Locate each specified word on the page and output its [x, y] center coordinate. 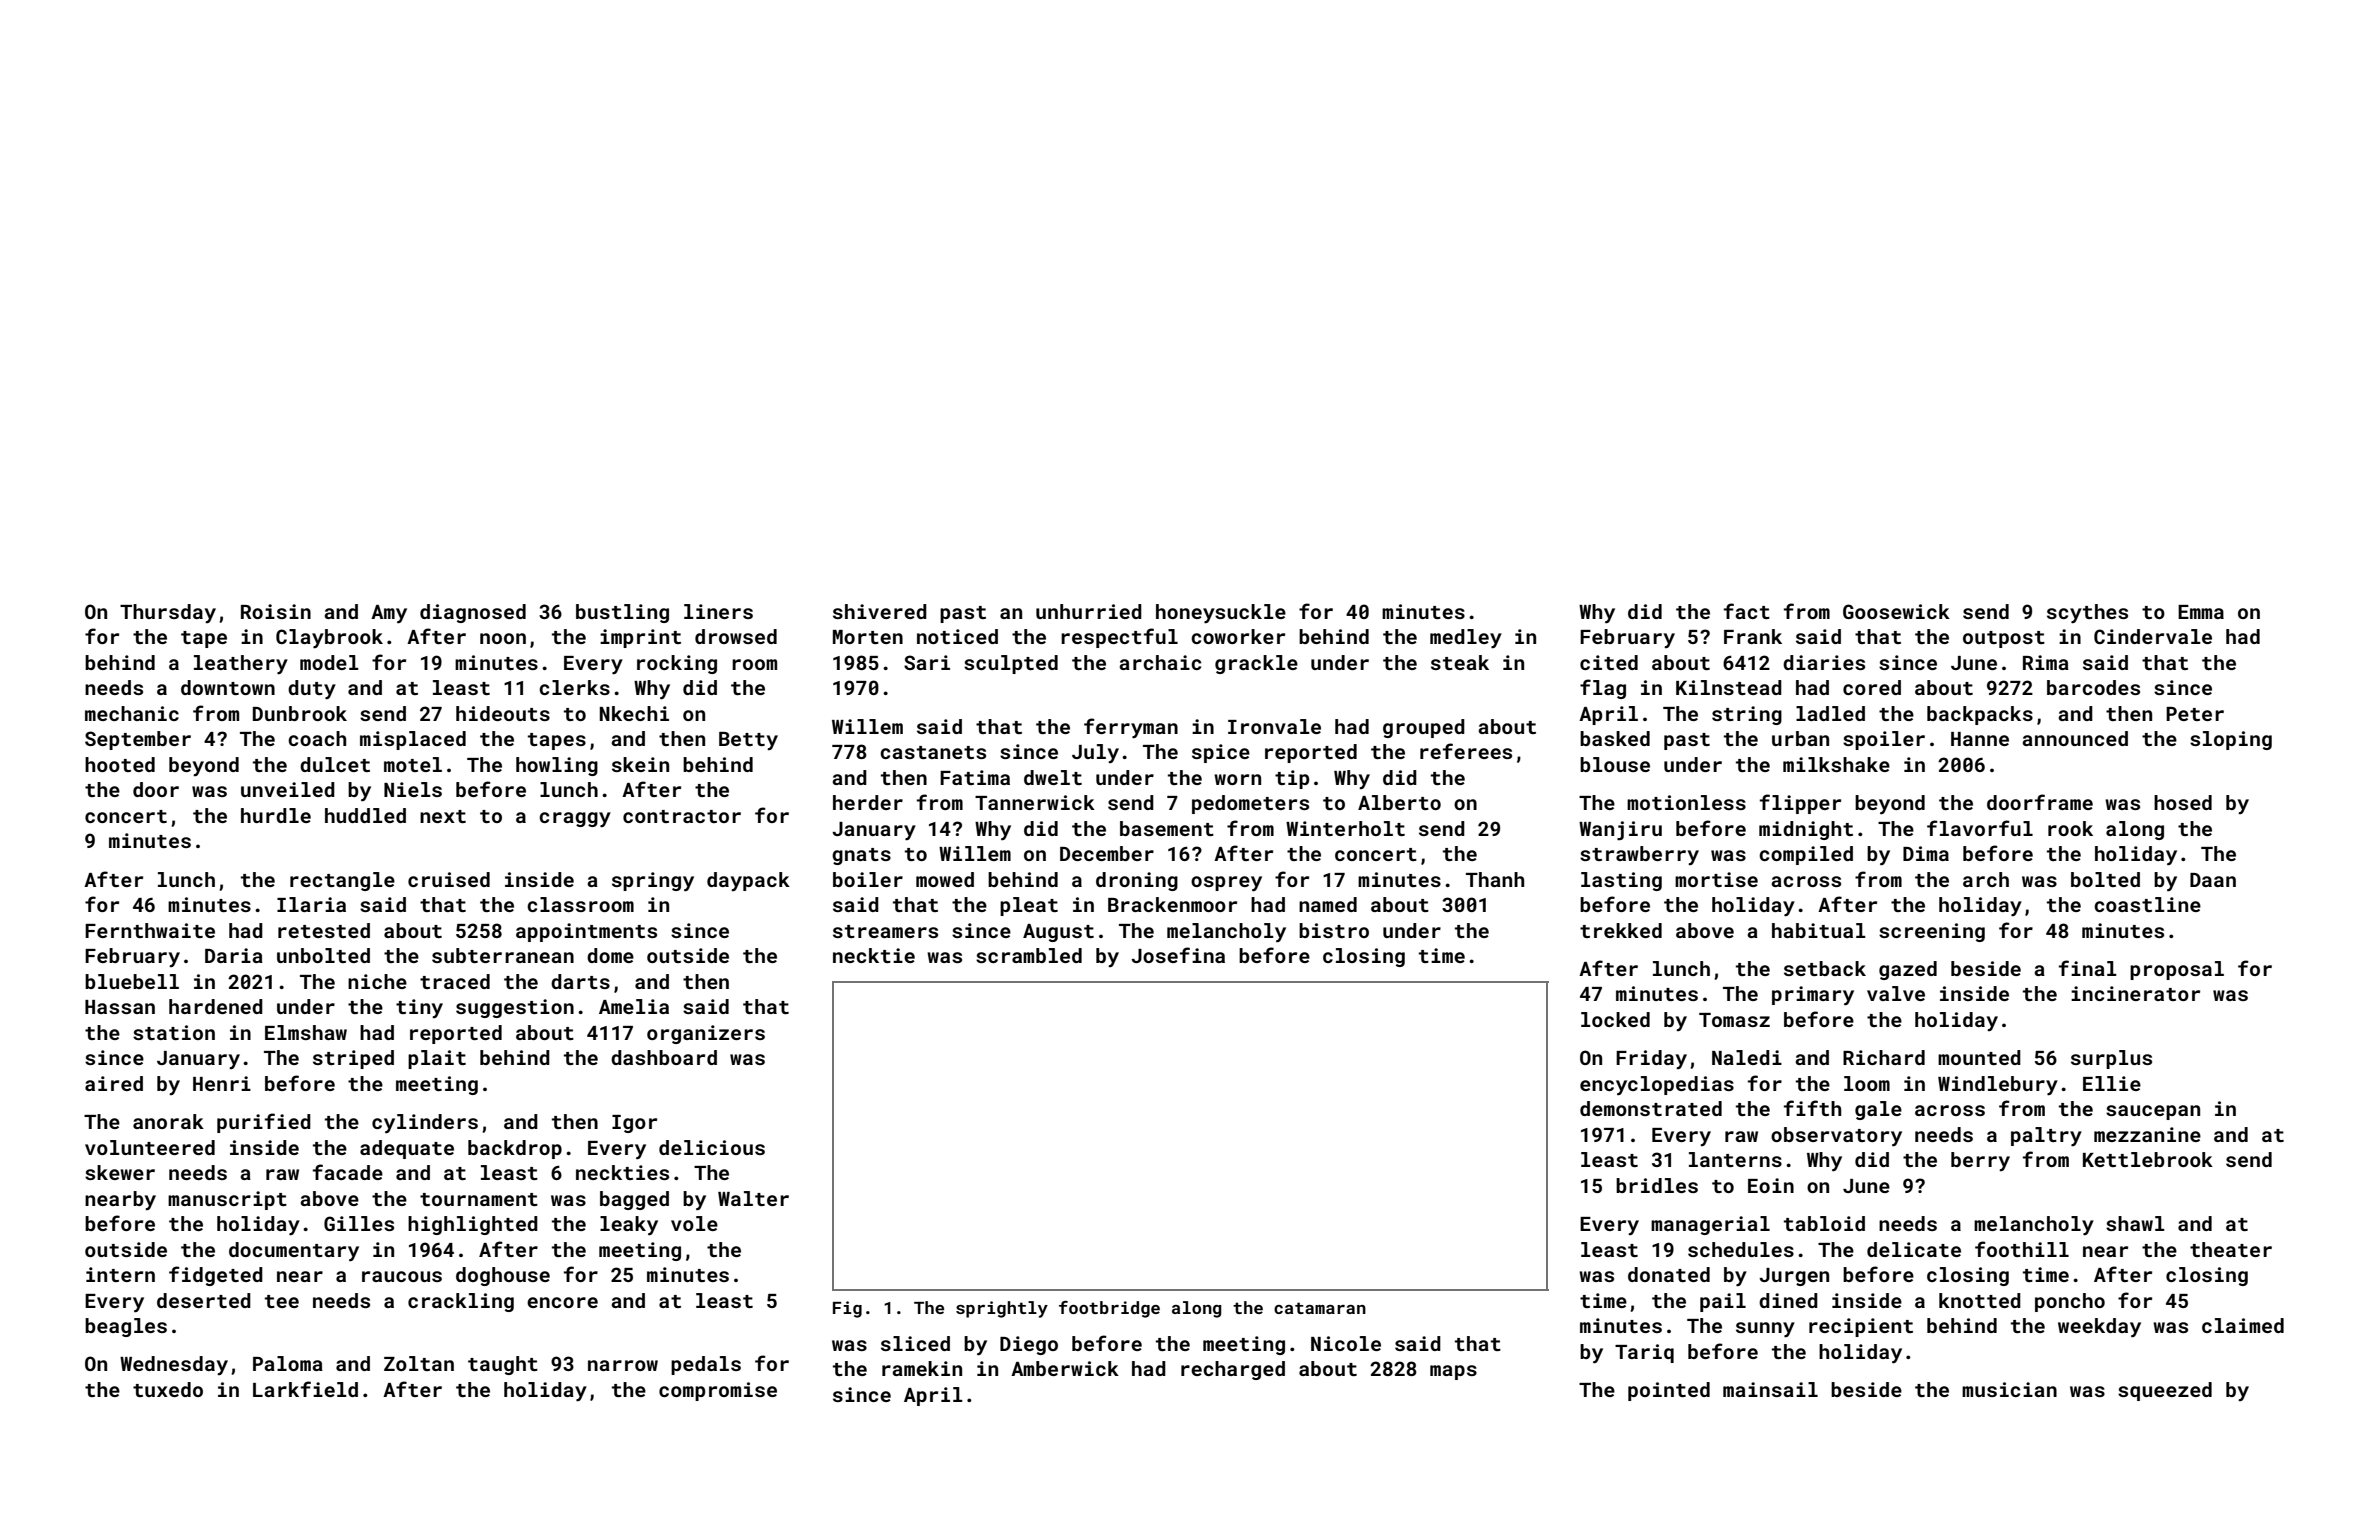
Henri [222, 1083]
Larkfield [305, 1389]
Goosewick [1896, 611]
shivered [880, 611]
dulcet [335, 764]
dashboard [664, 1057]
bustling [622, 613]
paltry [2046, 1137]
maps [1453, 1372]
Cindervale [2153, 636]
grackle [1256, 664]
